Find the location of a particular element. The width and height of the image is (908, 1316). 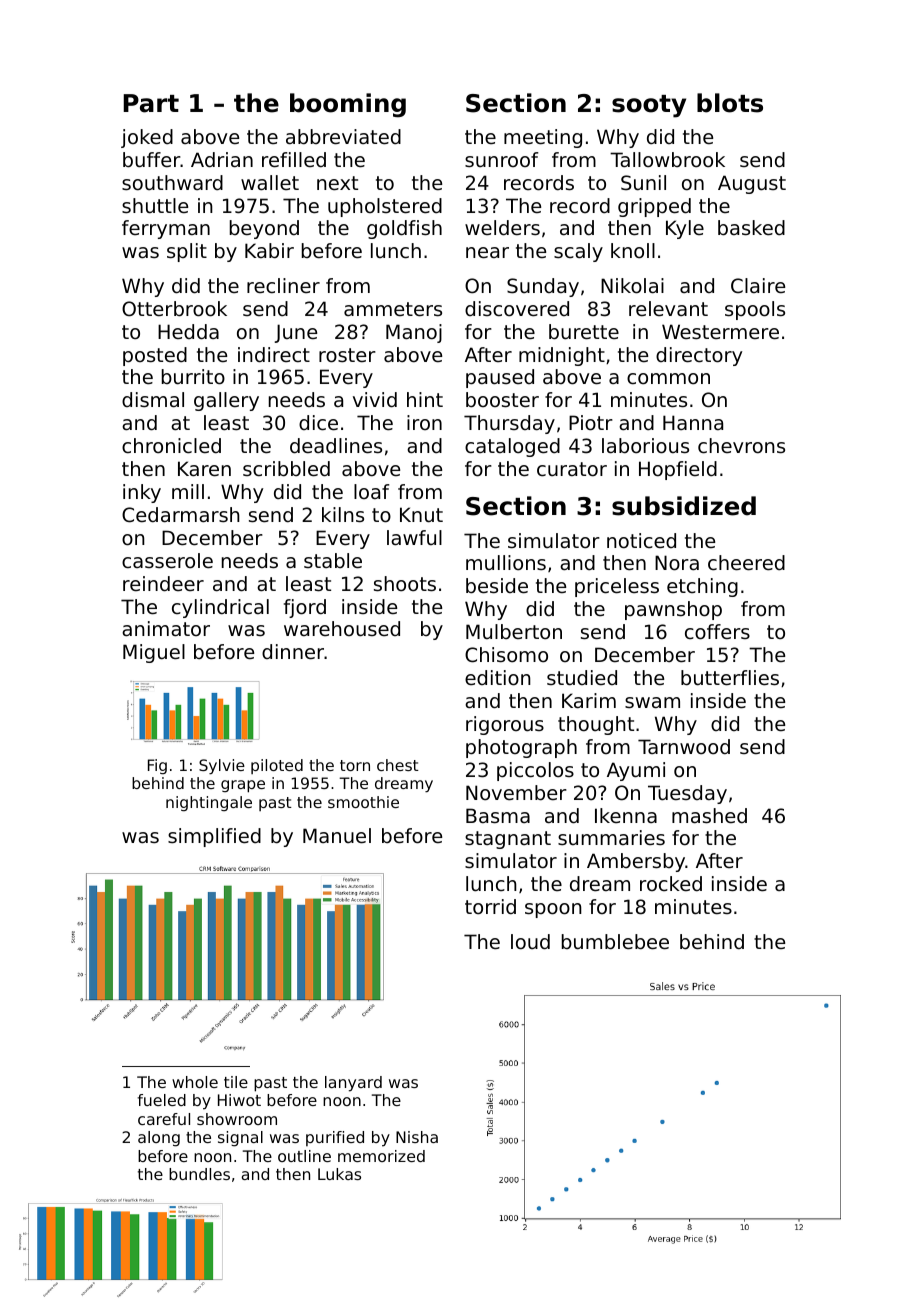

booming is located at coordinates (348, 105).
